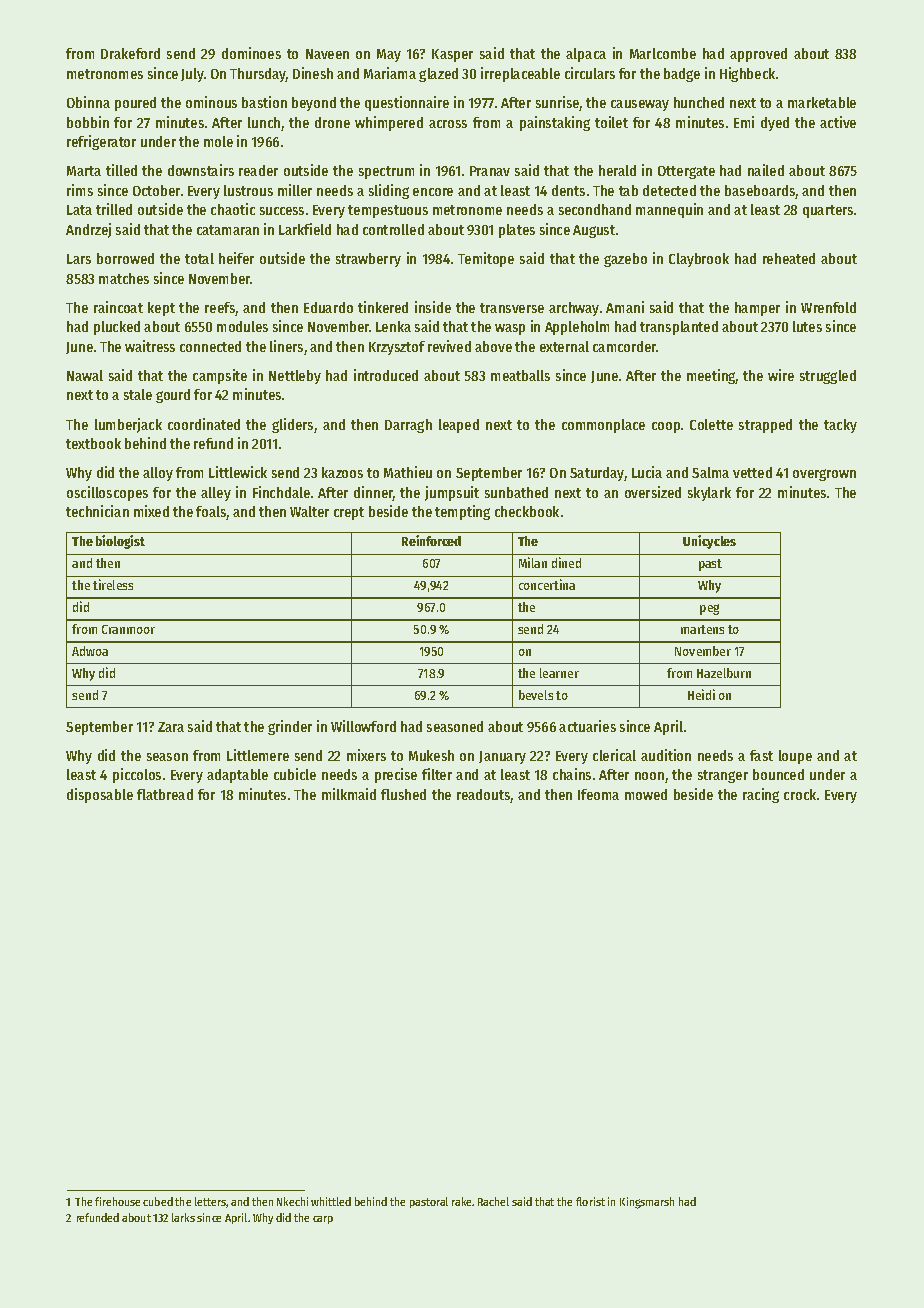 The height and width of the screenshot is (1308, 924). Describe the element at coordinates (536, 695) in the screenshot. I see `bevels` at that location.
